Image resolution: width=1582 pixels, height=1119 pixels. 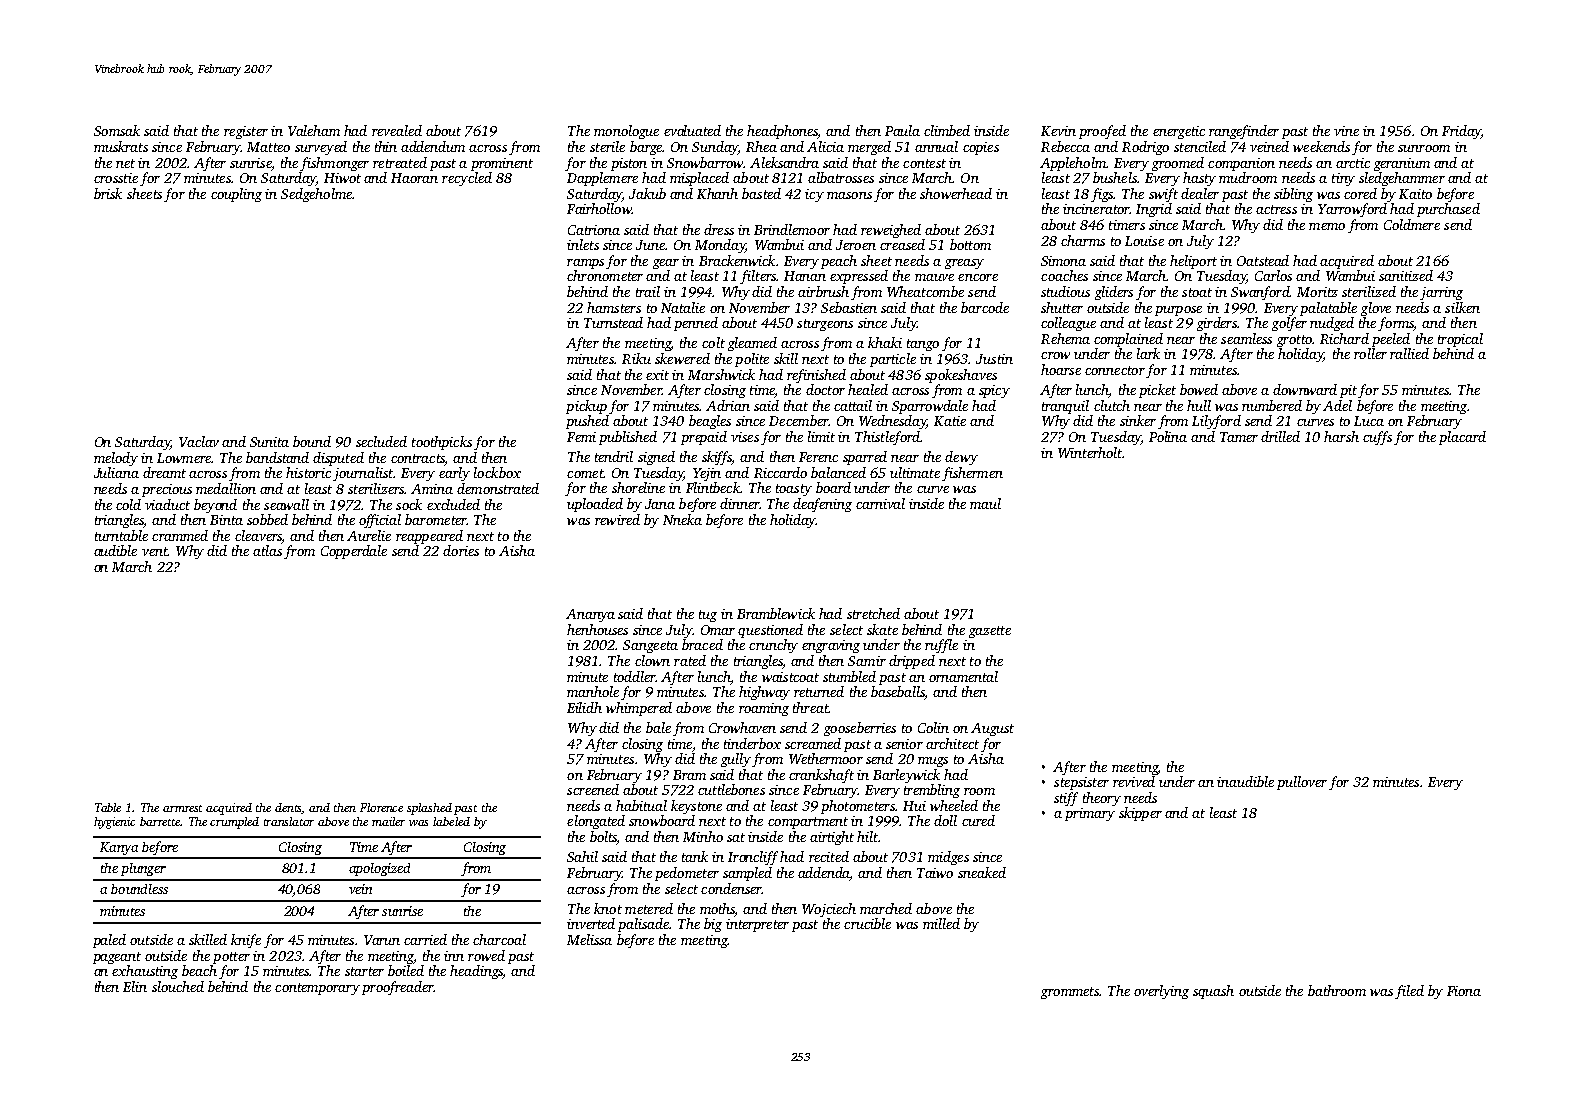 I want to click on proofed, so click(x=1102, y=132).
